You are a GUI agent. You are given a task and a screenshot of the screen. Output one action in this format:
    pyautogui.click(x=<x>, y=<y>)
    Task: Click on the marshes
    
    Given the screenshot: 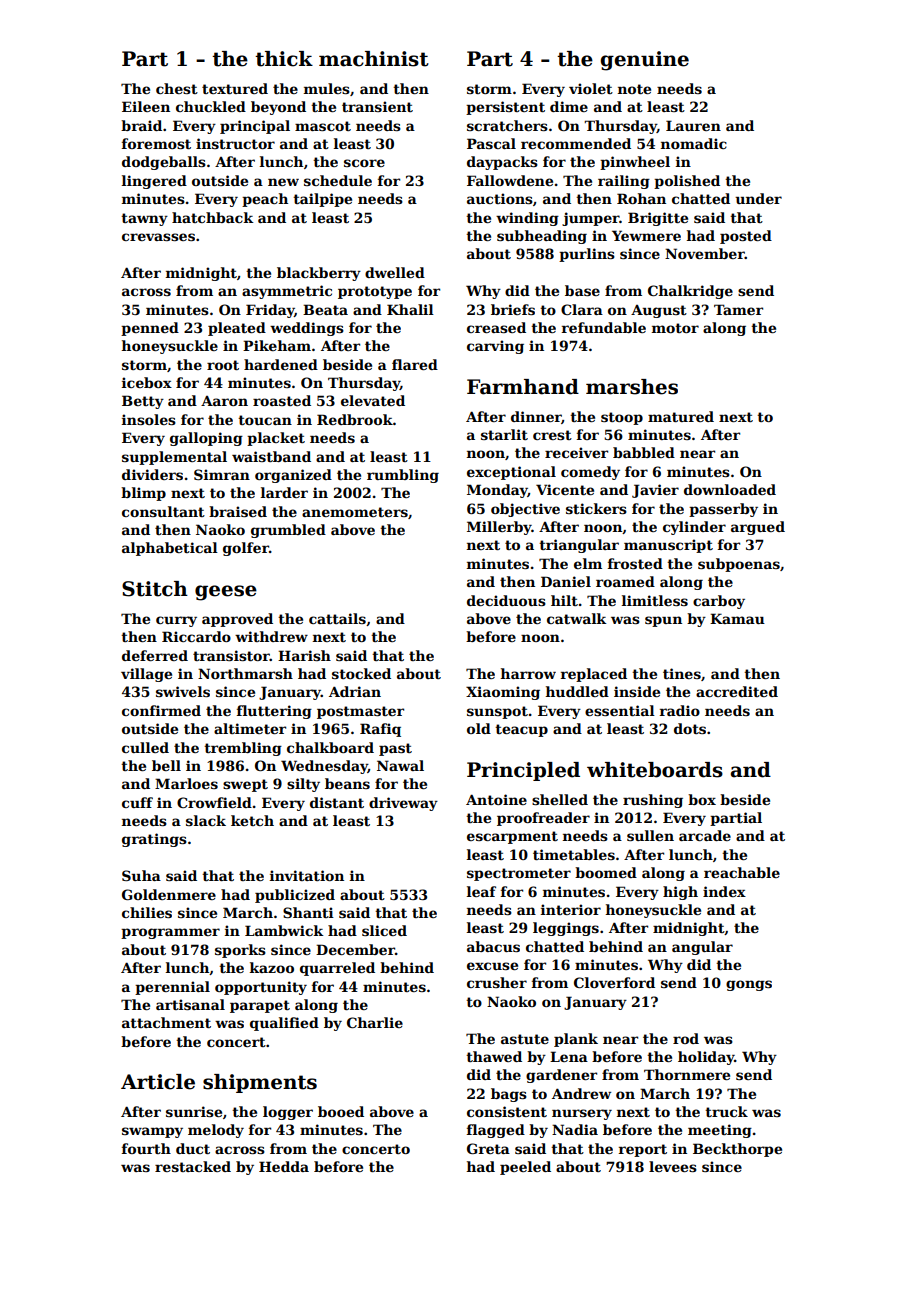 What is the action you would take?
    pyautogui.click(x=632, y=387)
